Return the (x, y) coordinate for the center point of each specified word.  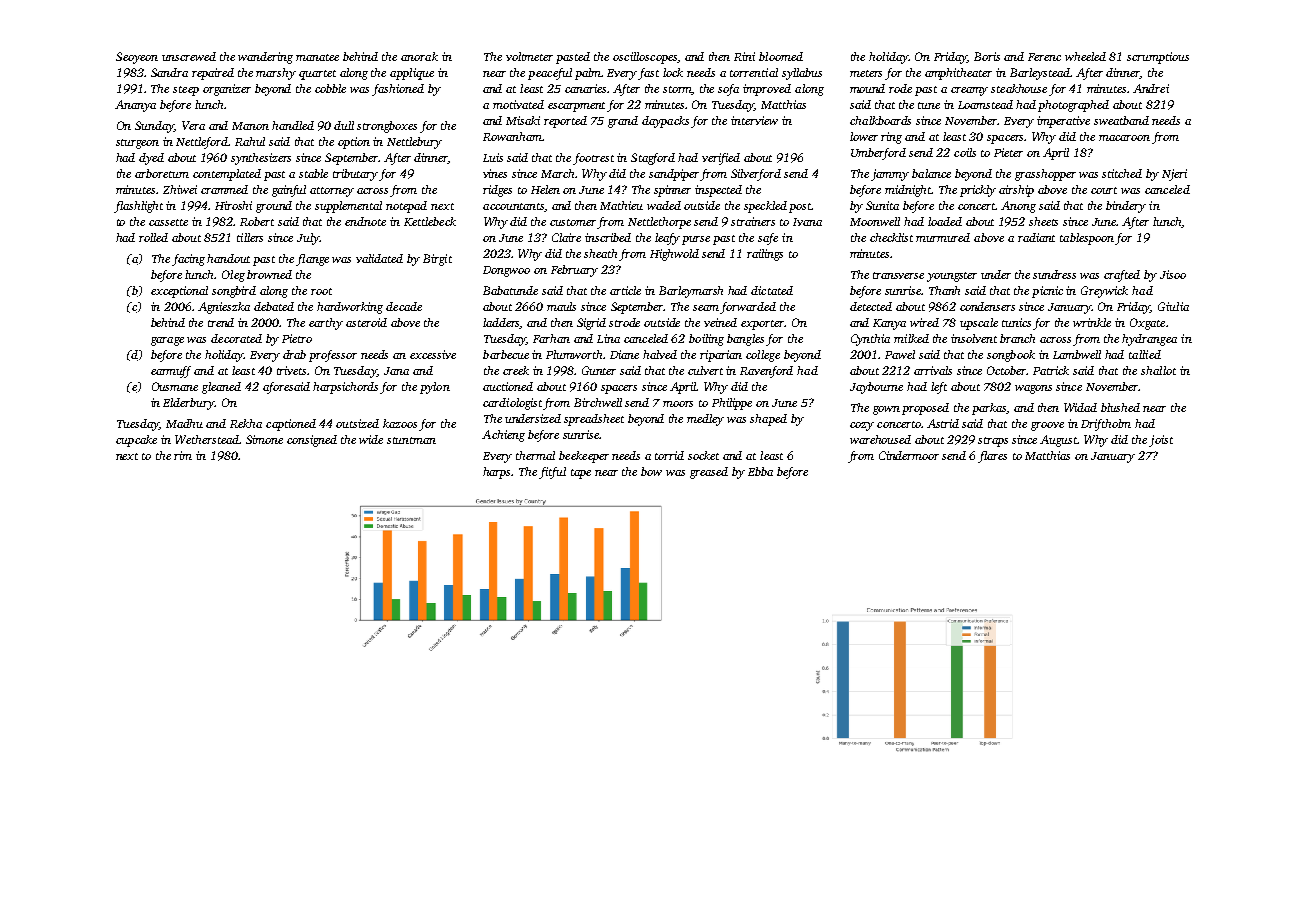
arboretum (162, 173)
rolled (153, 237)
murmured (943, 237)
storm (677, 90)
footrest (593, 159)
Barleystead (1040, 74)
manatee (317, 57)
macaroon (1124, 138)
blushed (1120, 407)
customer (573, 222)
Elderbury (189, 404)
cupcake (136, 441)
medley (705, 420)
